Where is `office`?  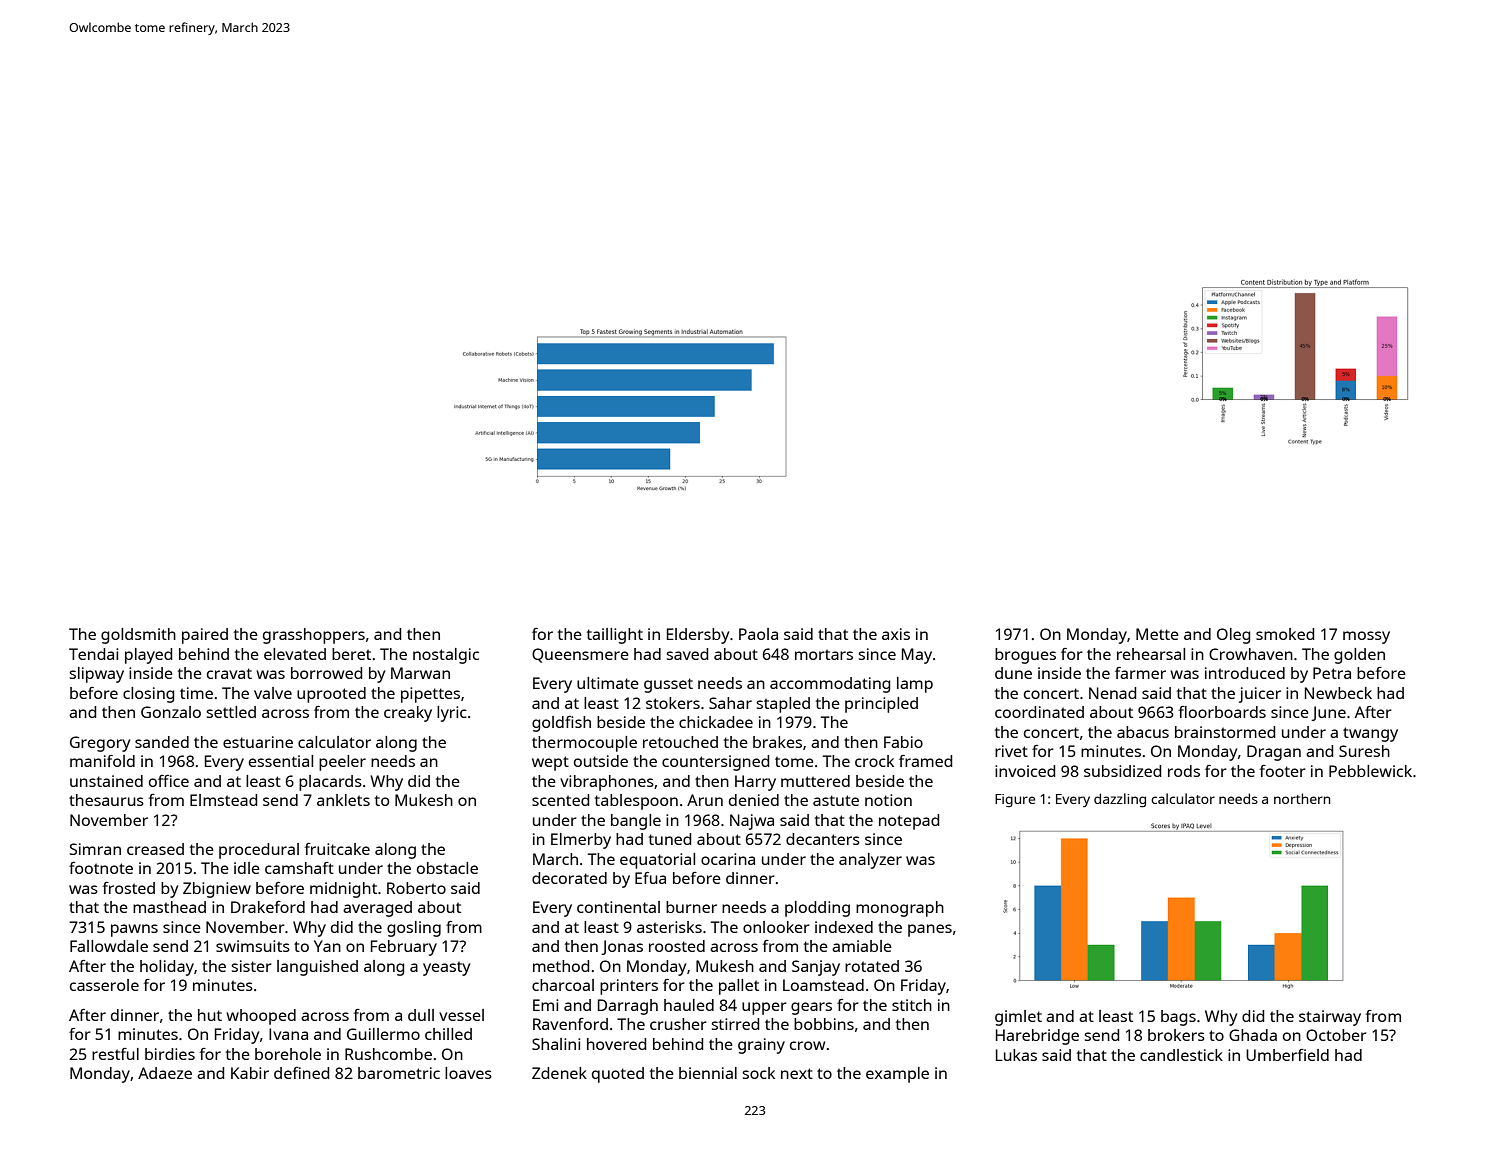
office is located at coordinates (169, 781).
